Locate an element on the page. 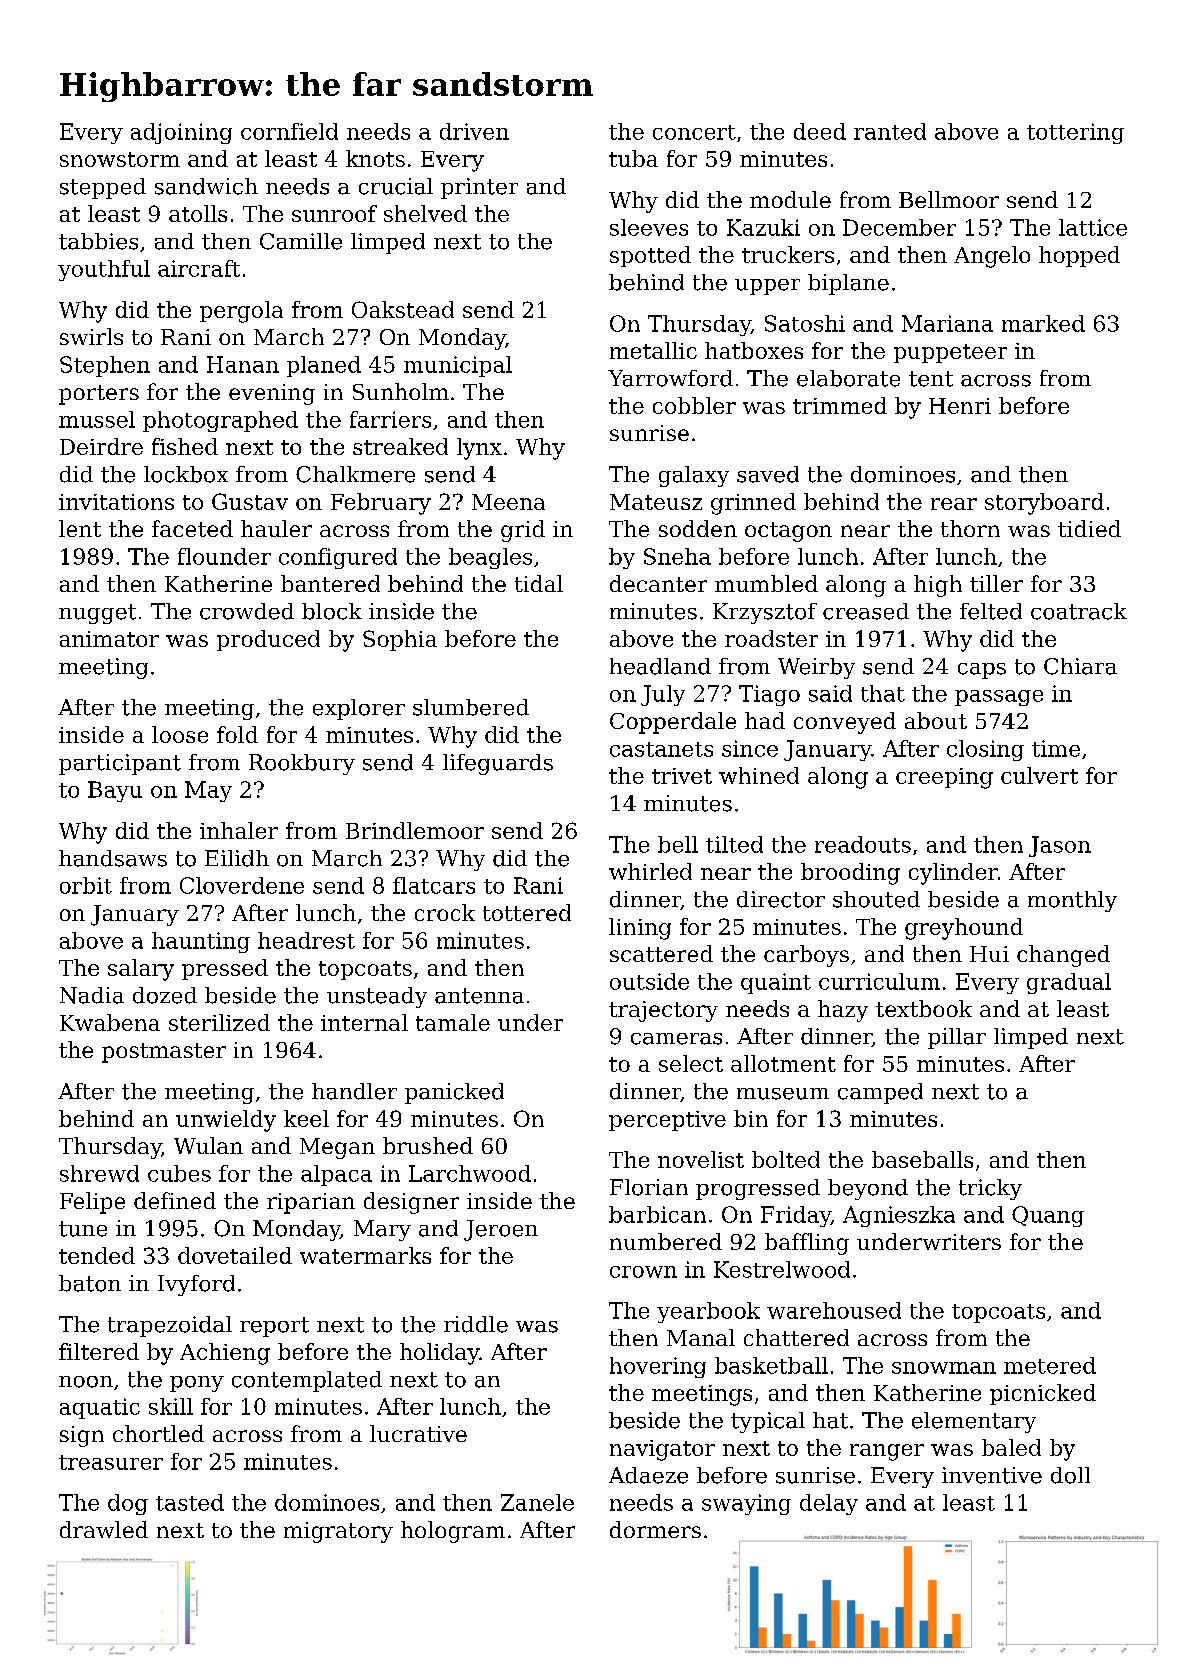 The height and width of the page is (1679, 1187). snowstorm is located at coordinates (120, 159).
